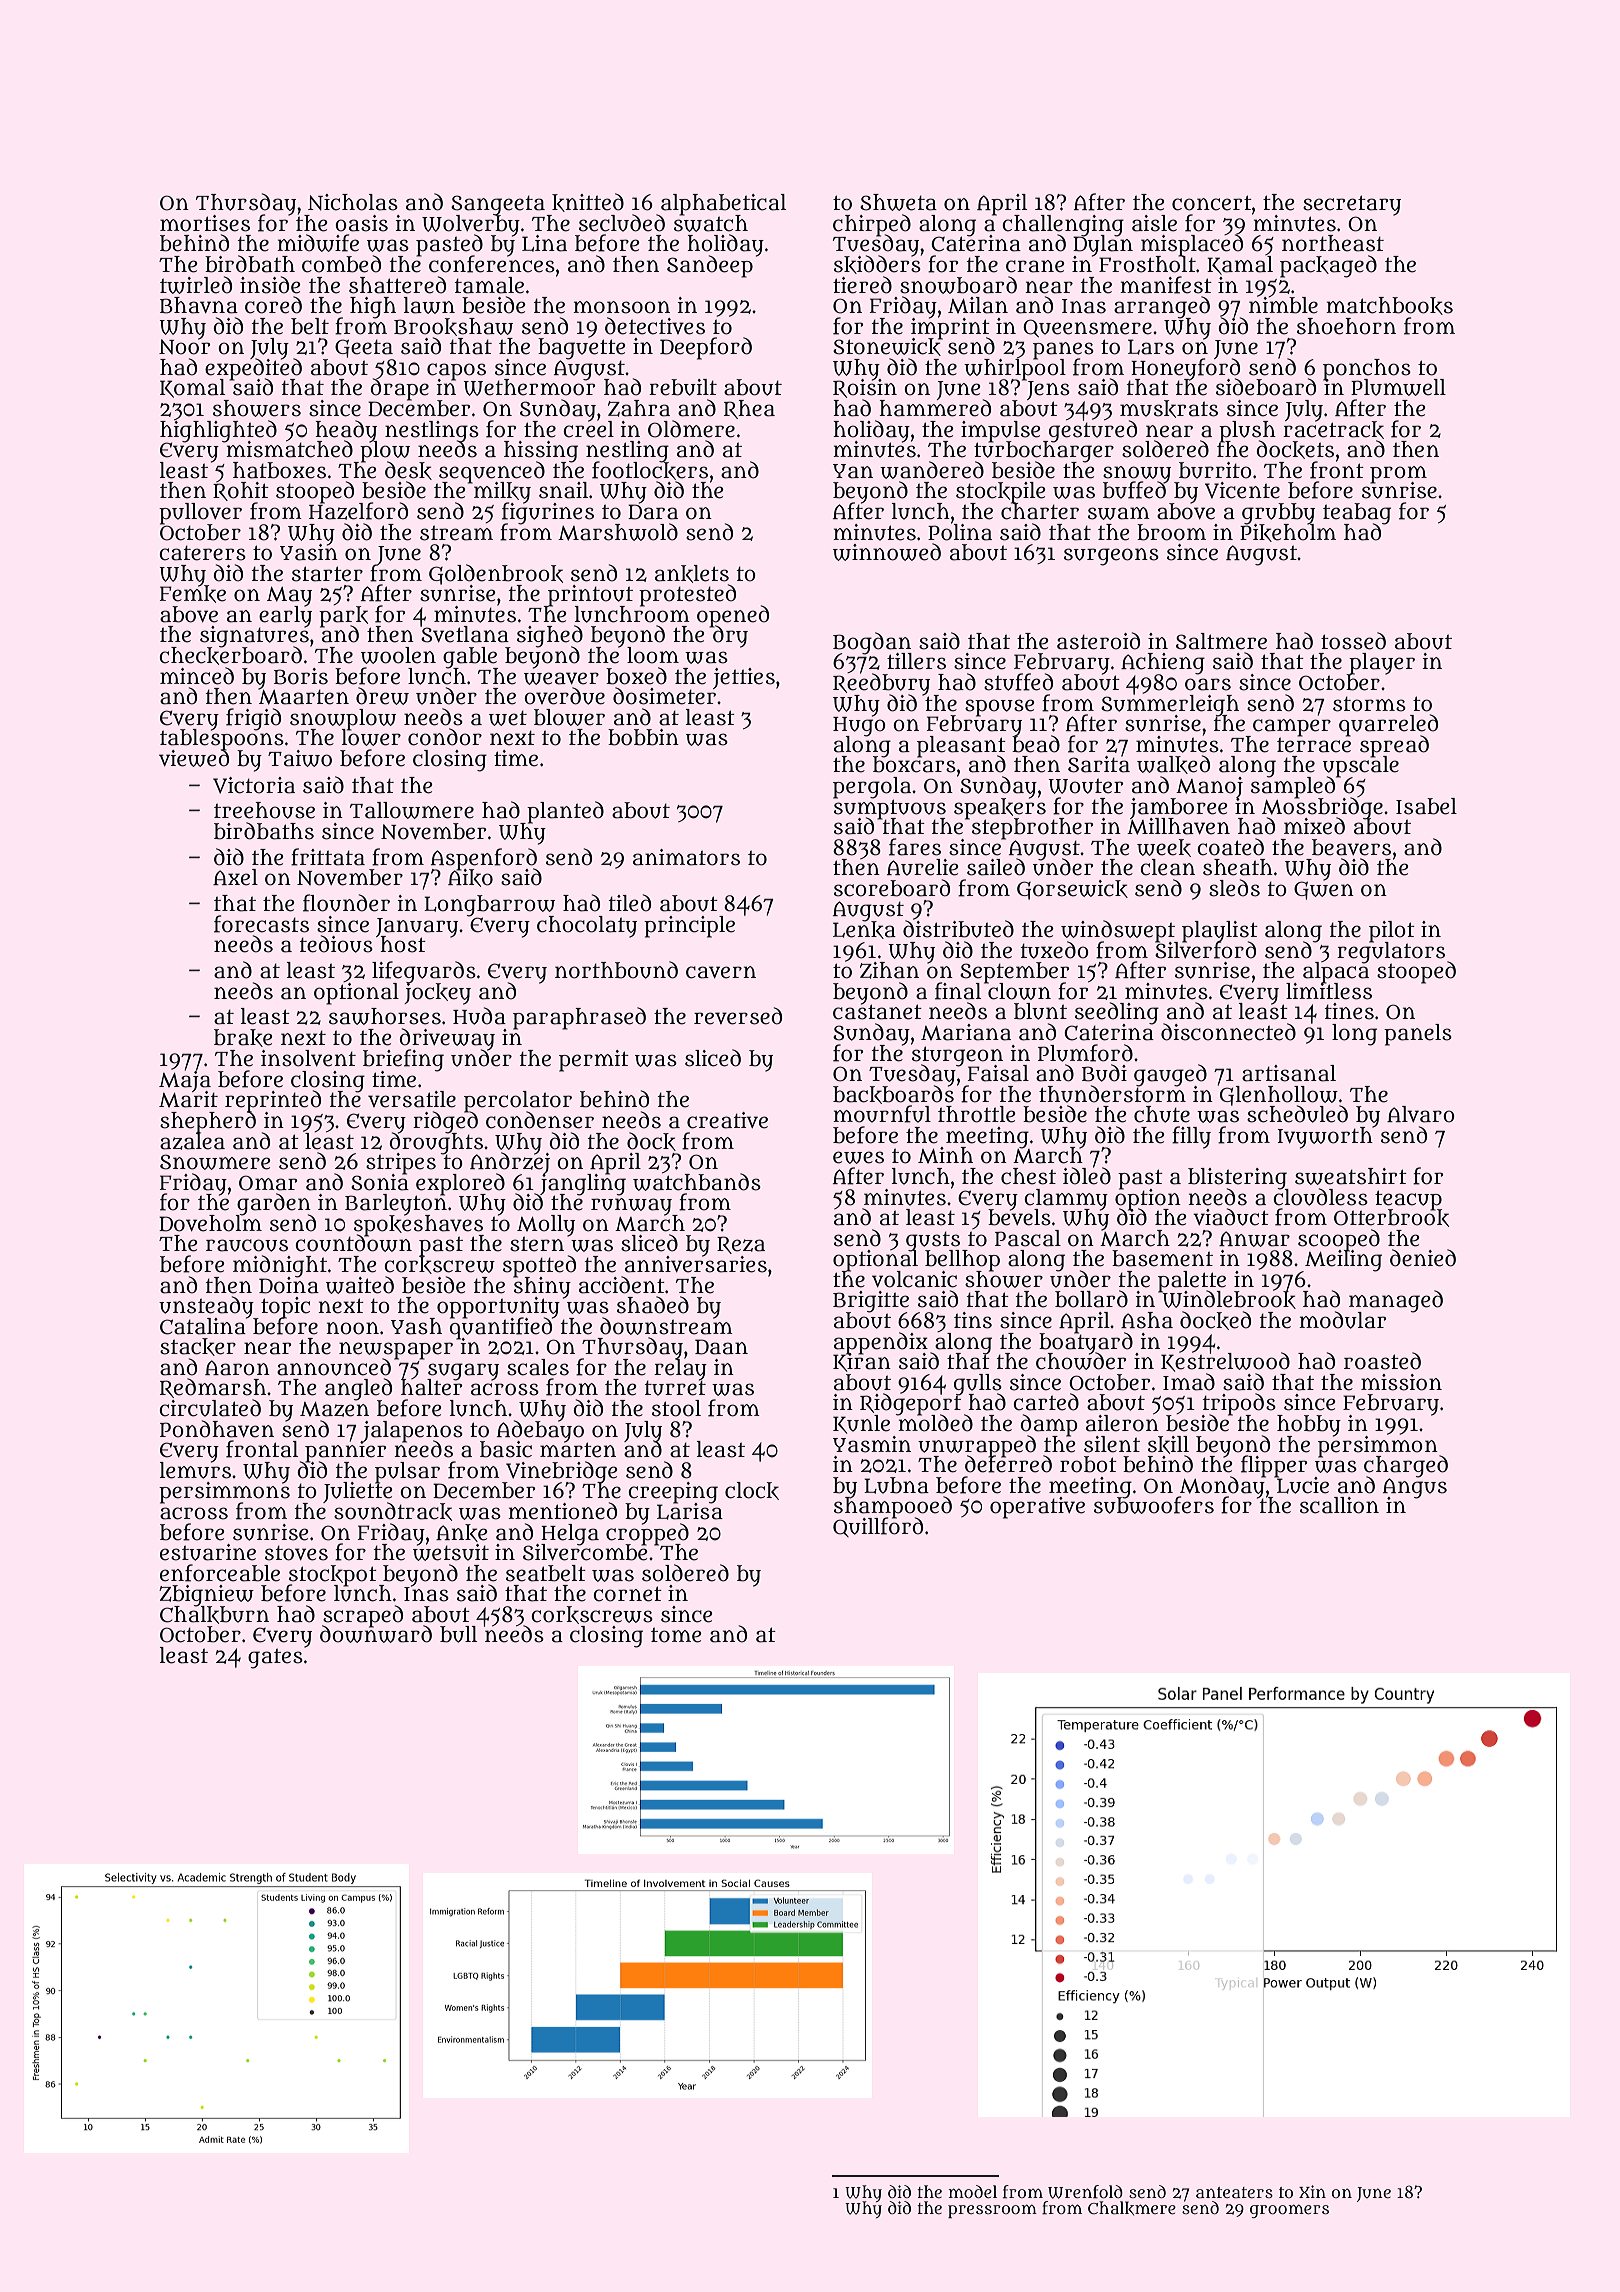 This page has height=2292, width=1620. What do you see at coordinates (1392, 952) in the page?
I see `regulators` at bounding box center [1392, 952].
